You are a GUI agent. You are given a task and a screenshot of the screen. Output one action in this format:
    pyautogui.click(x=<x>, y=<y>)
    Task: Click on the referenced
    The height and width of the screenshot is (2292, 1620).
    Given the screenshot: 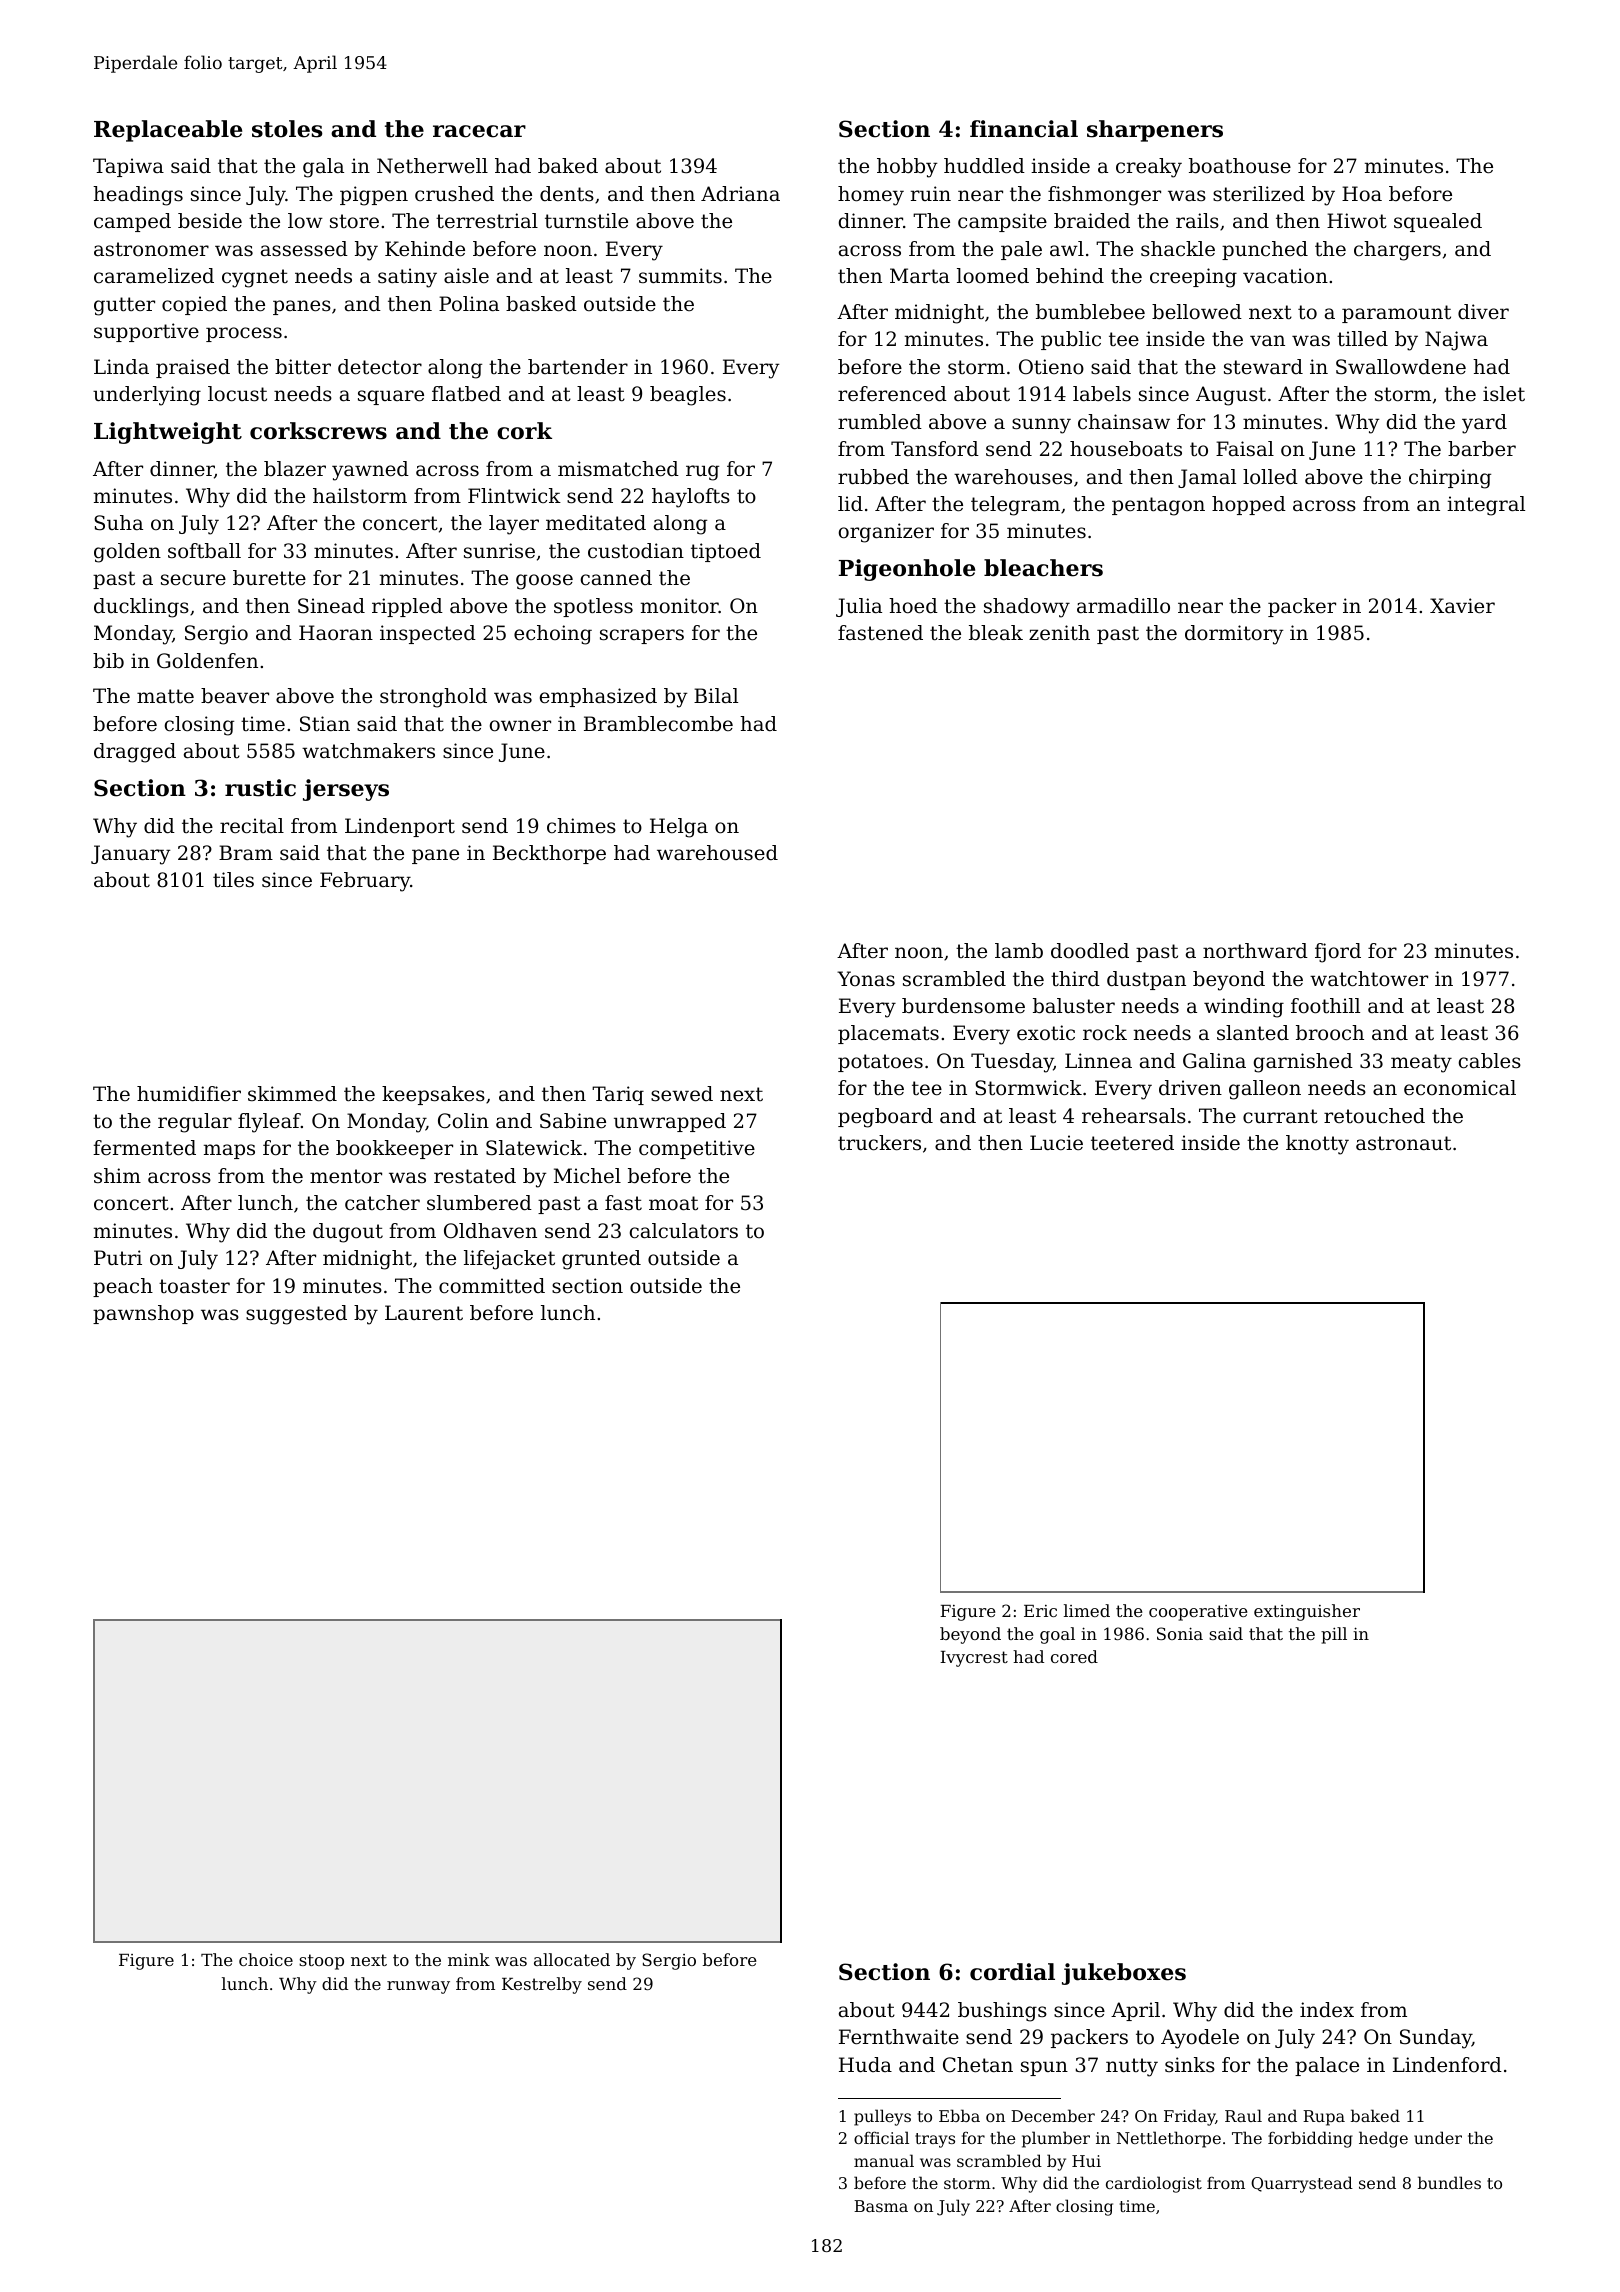 What is the action you would take?
    pyautogui.click(x=892, y=394)
